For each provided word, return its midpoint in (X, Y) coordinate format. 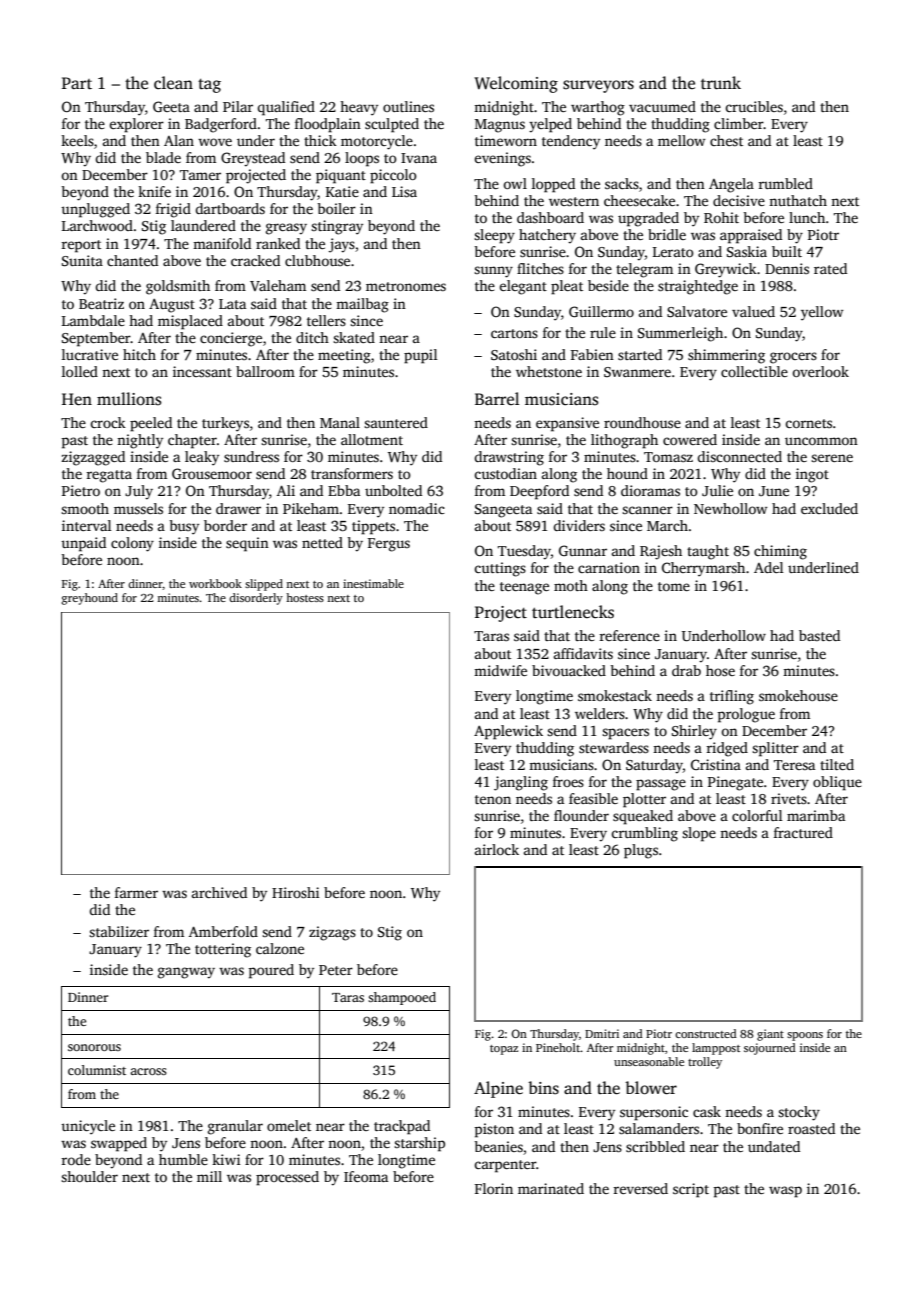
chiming (780, 552)
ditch (312, 337)
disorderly (256, 599)
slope (699, 834)
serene (832, 458)
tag (209, 86)
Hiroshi (295, 892)
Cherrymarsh (703, 569)
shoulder (89, 1176)
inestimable (373, 583)
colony (132, 544)
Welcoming (516, 84)
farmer (136, 892)
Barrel (497, 398)
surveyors (598, 86)
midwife (500, 670)
